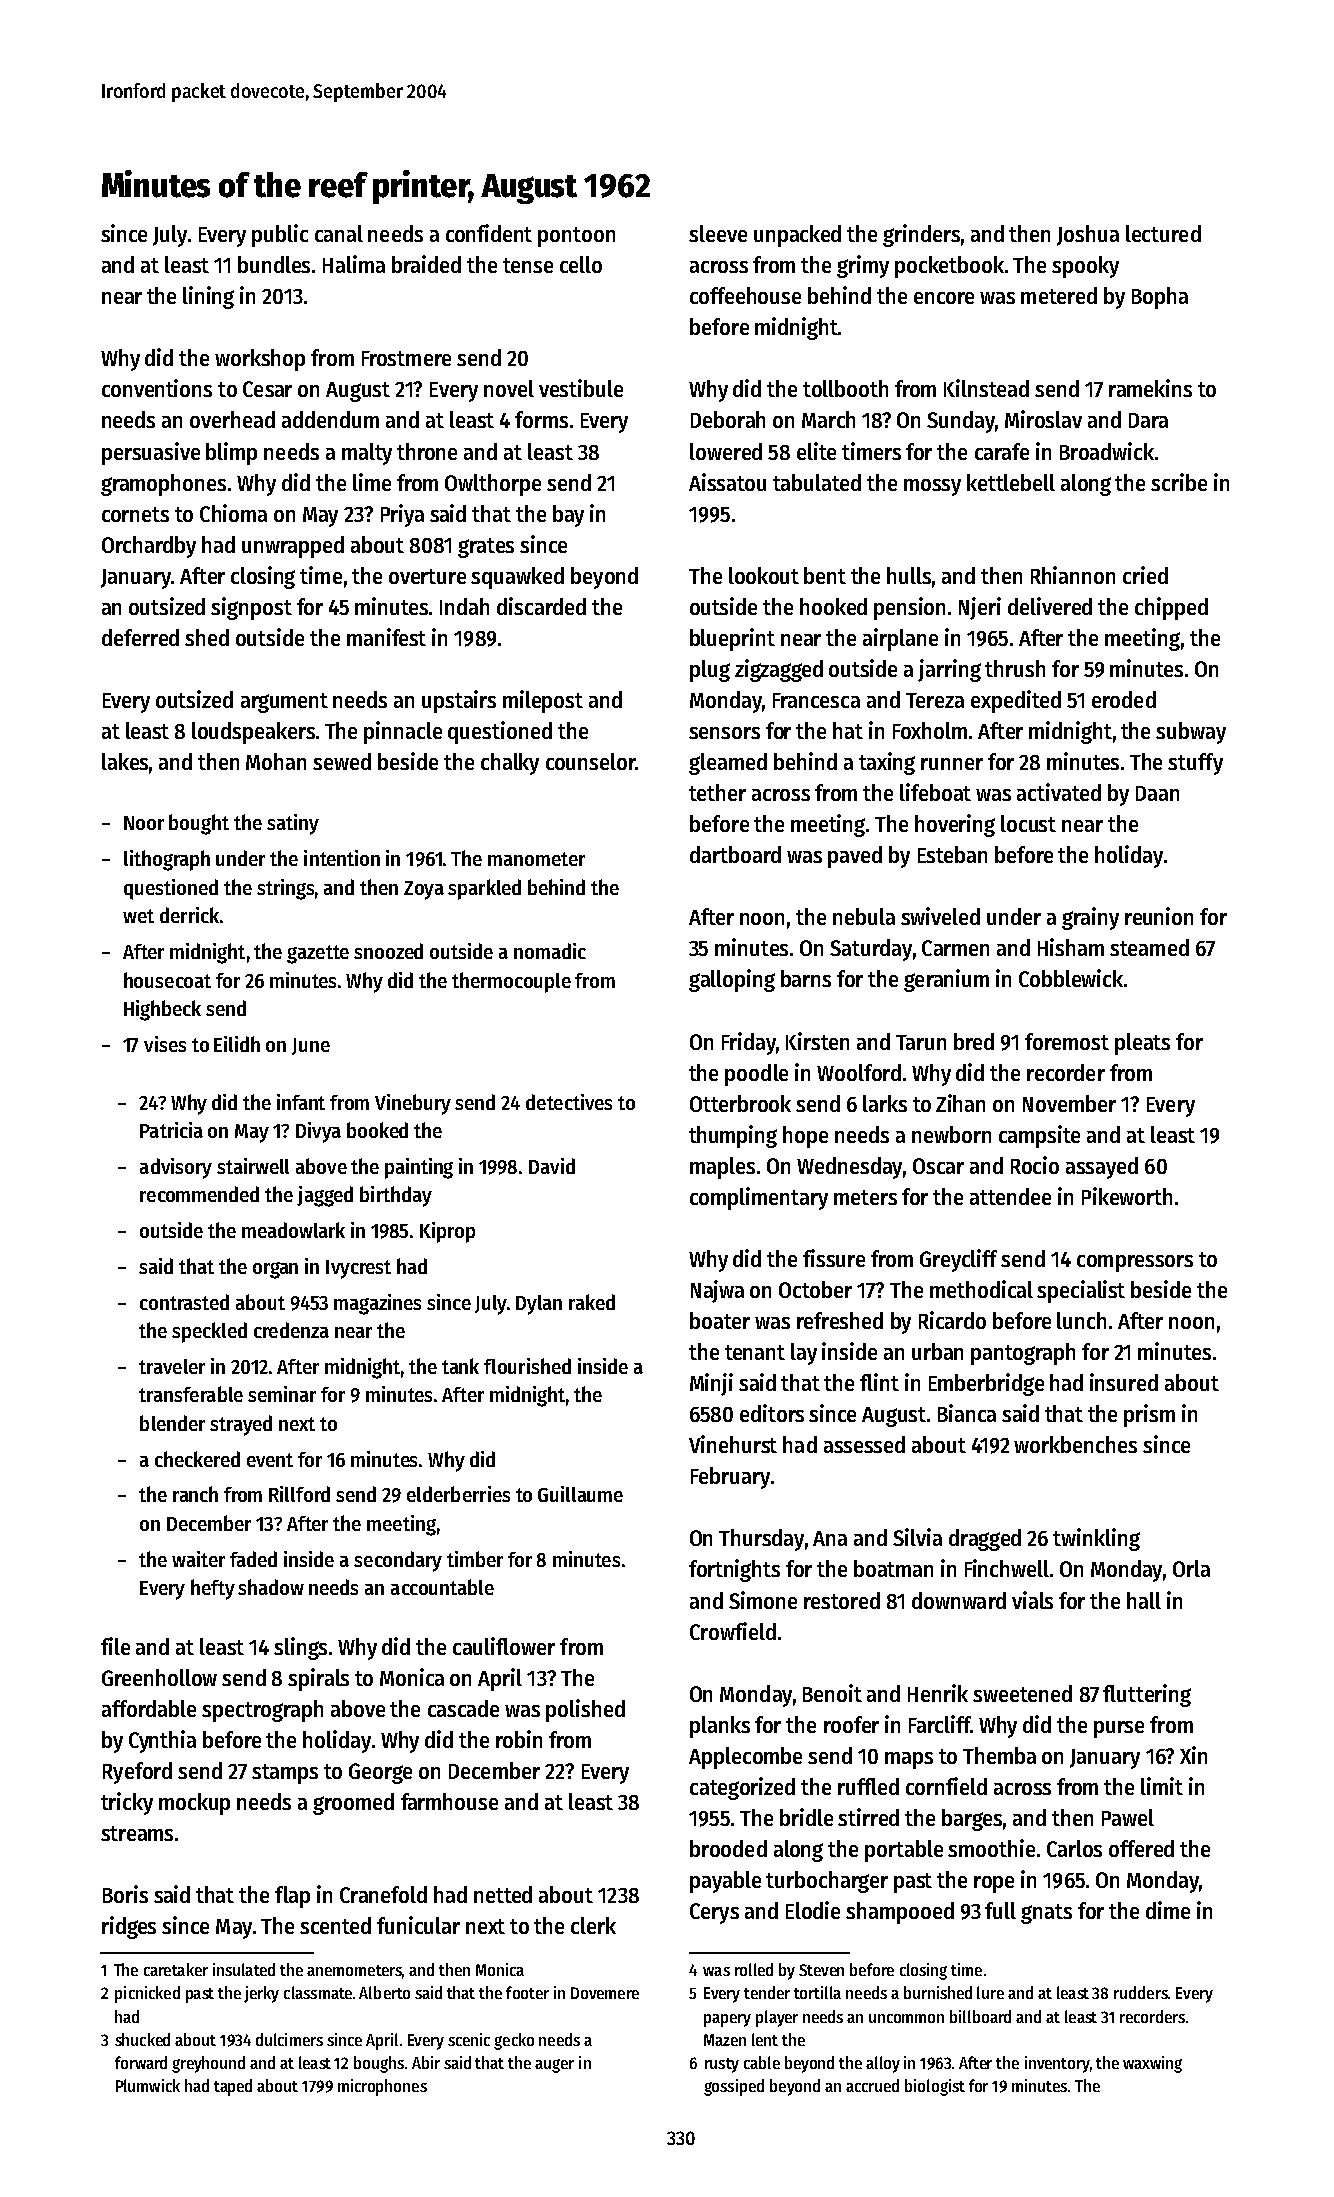  I want to click on pontoon, so click(576, 237).
